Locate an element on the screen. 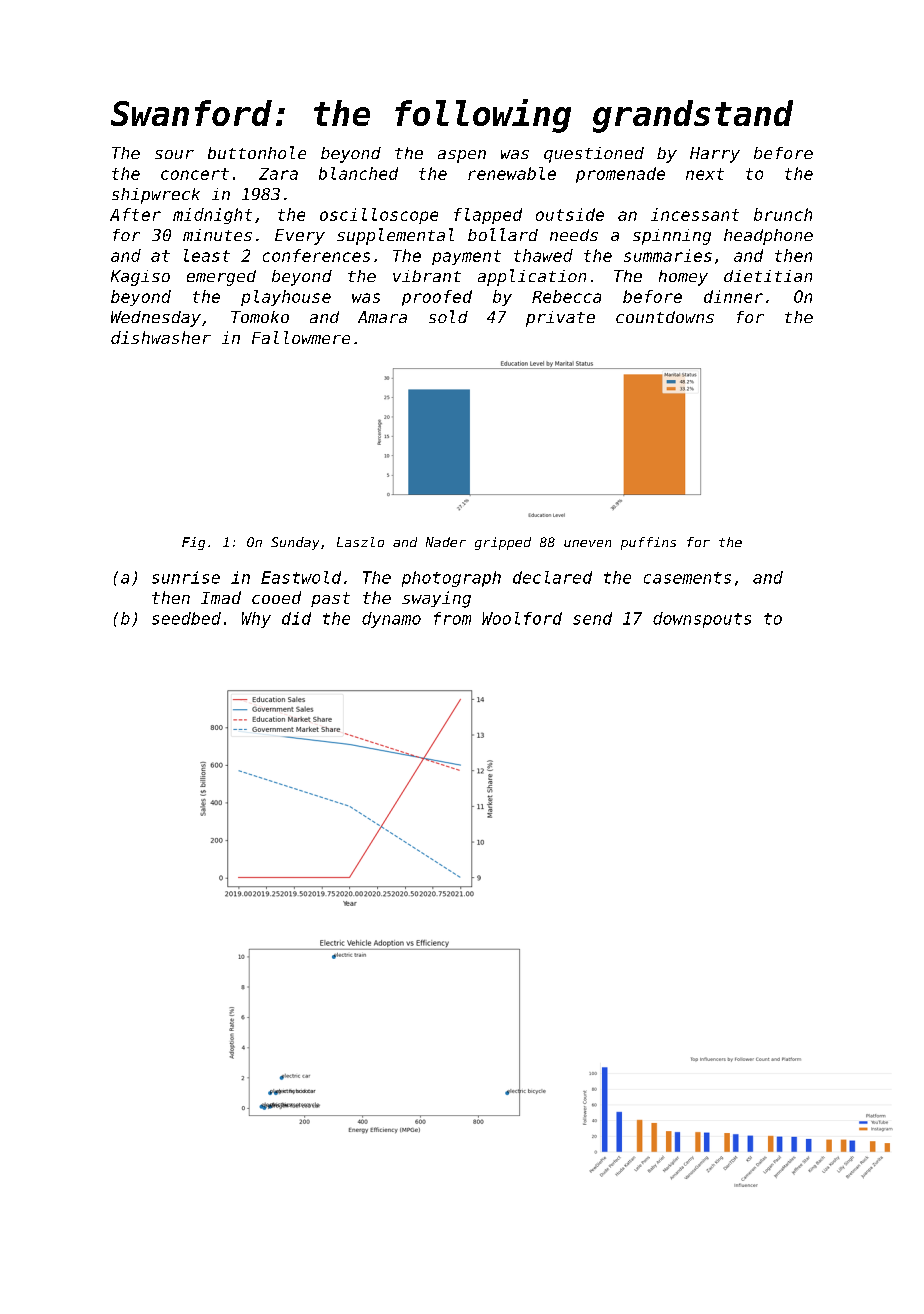  After is located at coordinates (135, 214).
